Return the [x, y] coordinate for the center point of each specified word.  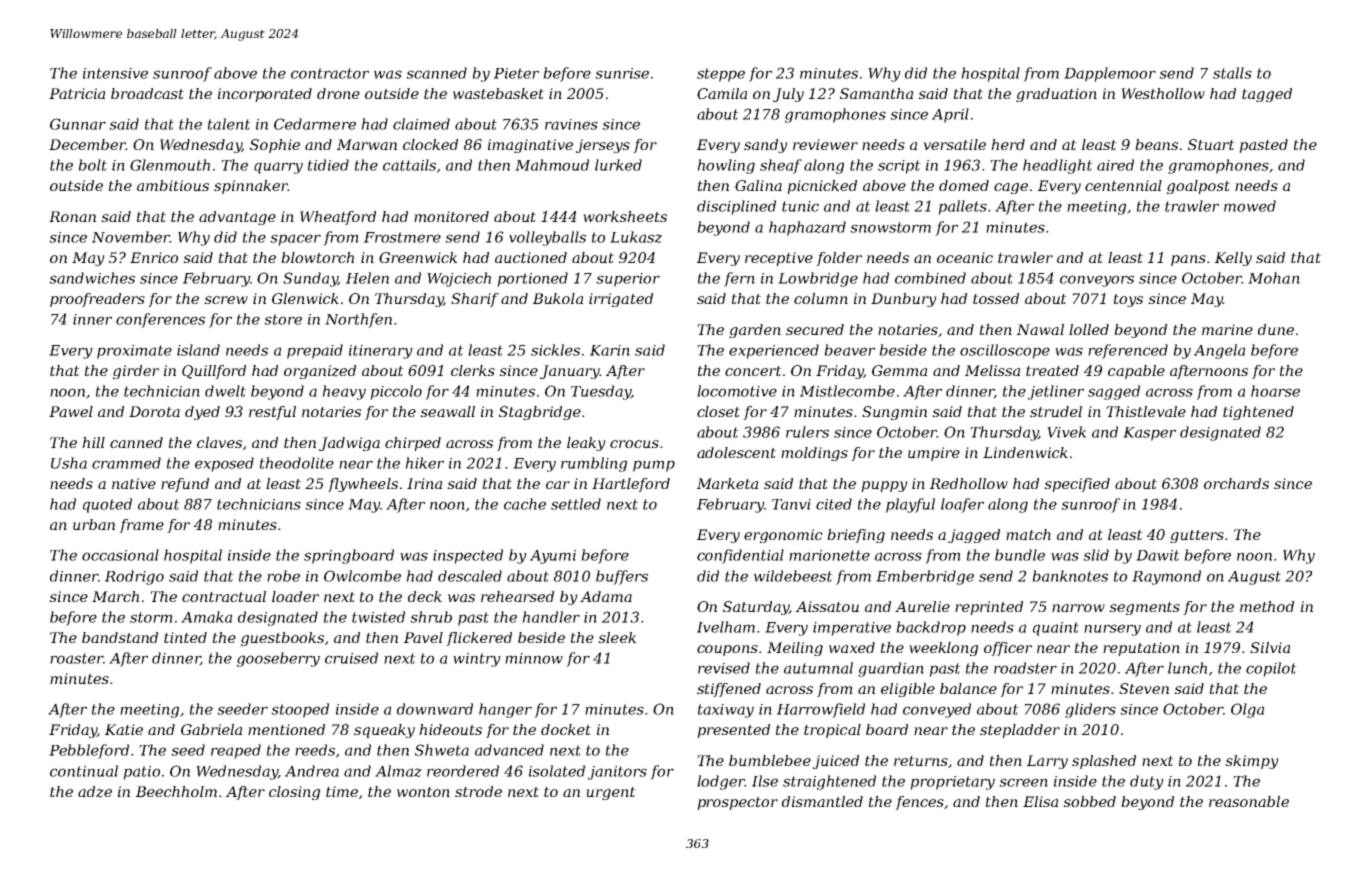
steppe [721, 75]
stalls [1232, 73]
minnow [534, 658]
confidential [740, 556]
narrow [1078, 608]
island [198, 350]
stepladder [1020, 731]
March [115, 596]
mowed [1250, 206]
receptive [779, 259]
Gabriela [211, 729]
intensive [115, 73]
